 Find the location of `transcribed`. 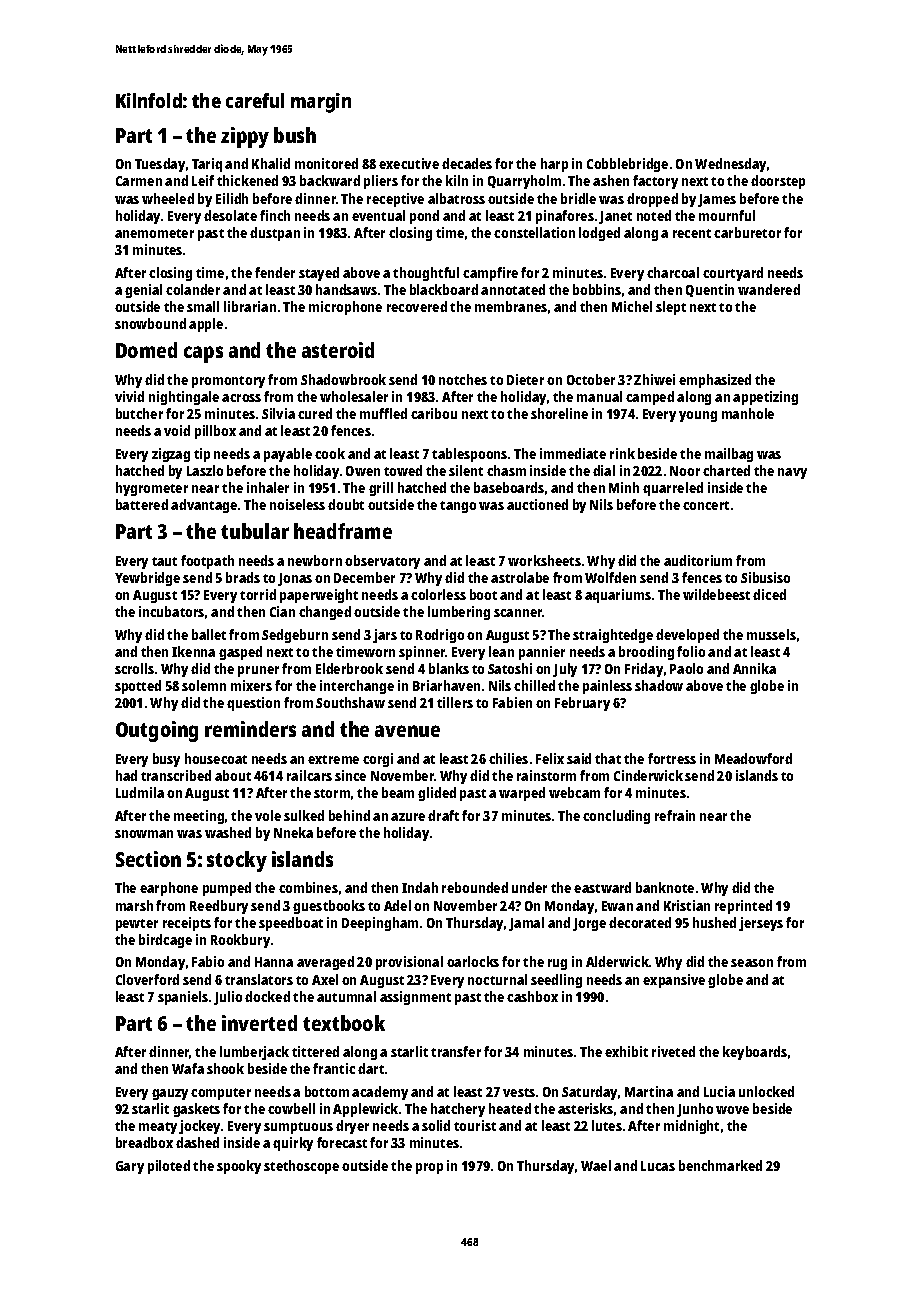

transcribed is located at coordinates (176, 775).
